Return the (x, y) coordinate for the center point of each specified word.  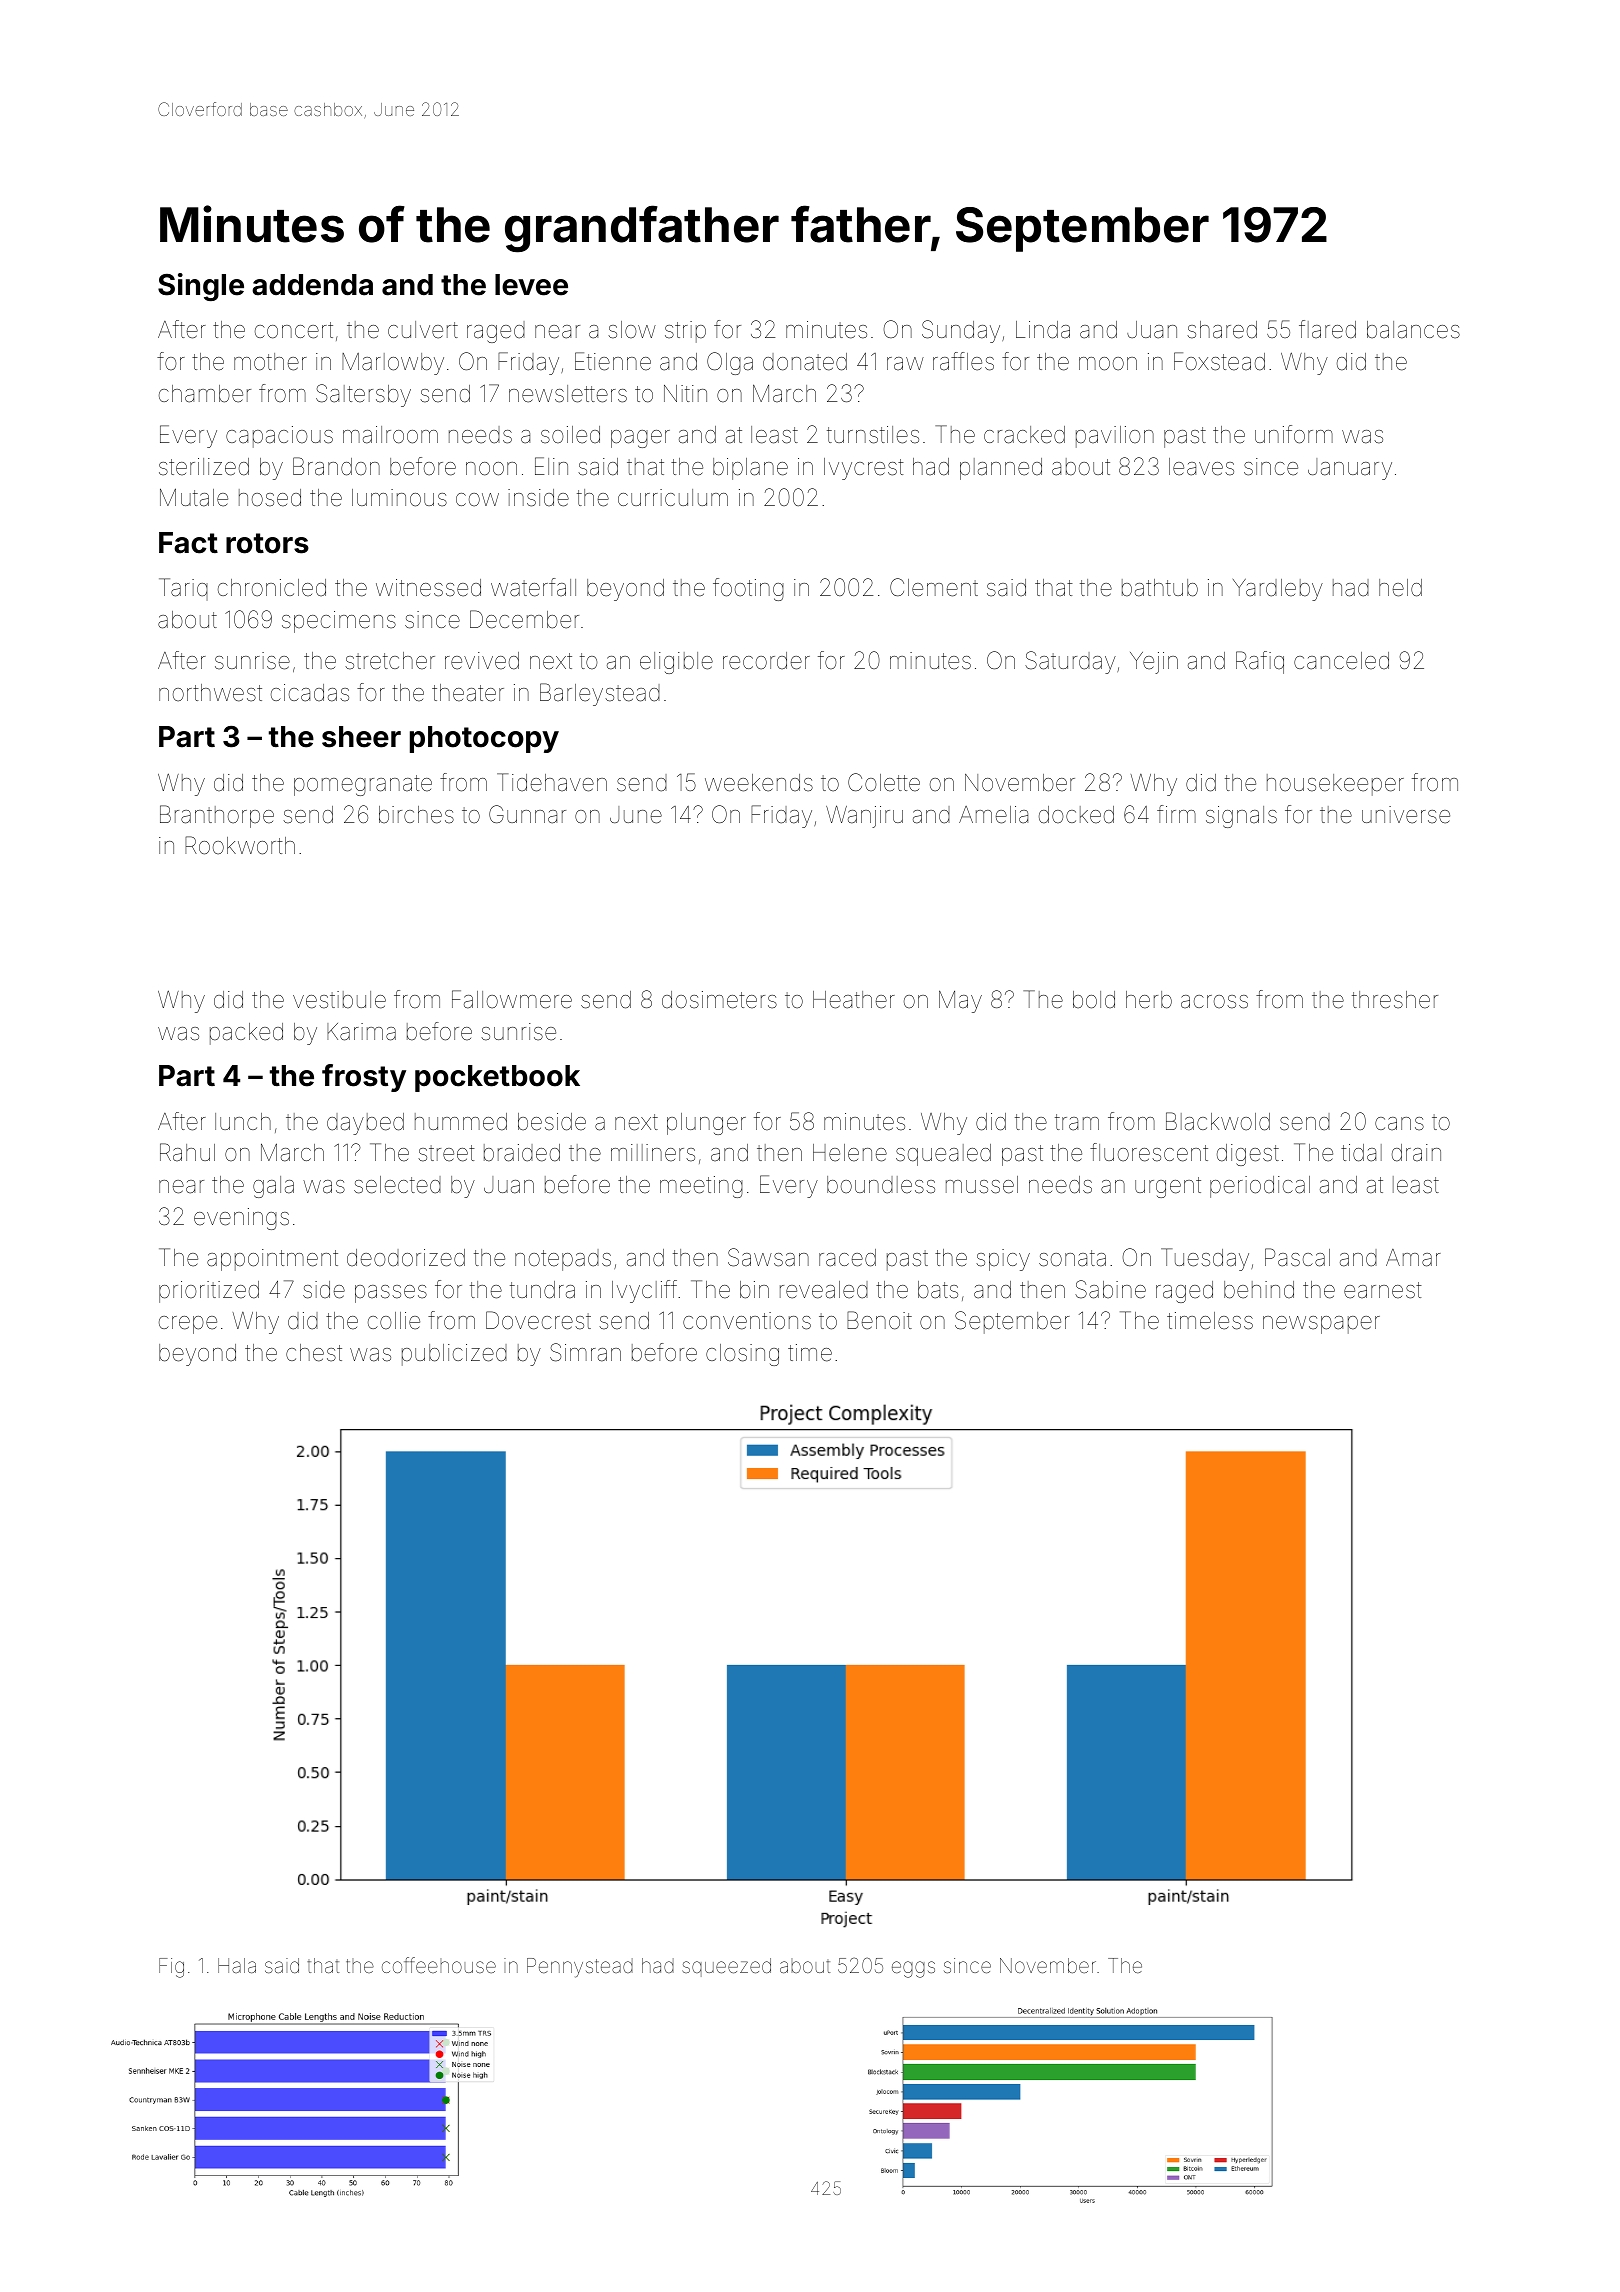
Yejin (1154, 663)
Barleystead (600, 694)
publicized (454, 1355)
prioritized (209, 1292)
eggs (913, 1969)
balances (1413, 330)
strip (685, 332)
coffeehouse (439, 1965)
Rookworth (240, 845)
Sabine (1110, 1289)
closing (742, 1355)
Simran (585, 1352)
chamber (205, 394)
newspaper (1321, 1325)
